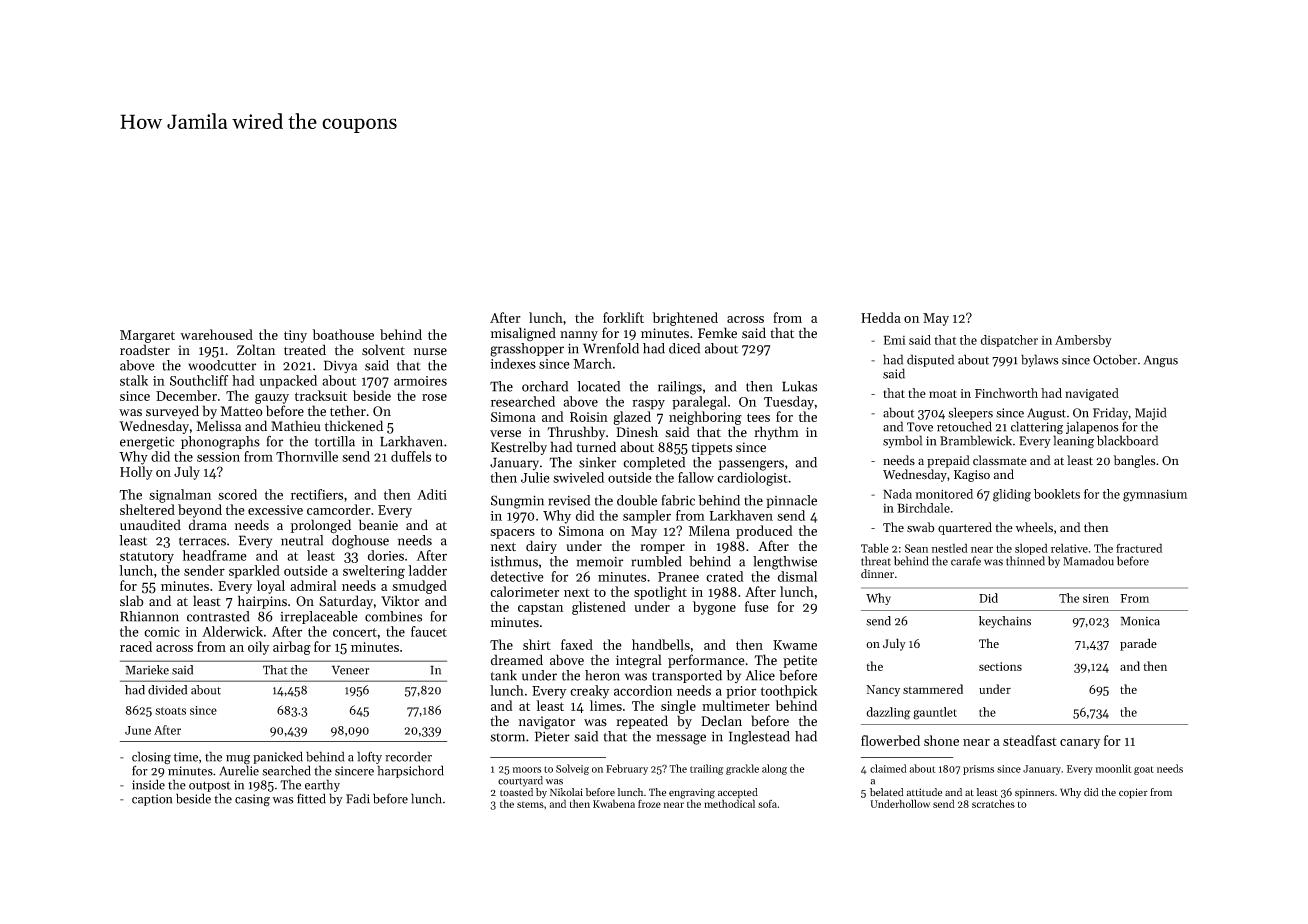 The height and width of the image is (924, 1308). What do you see at coordinates (432, 494) in the image?
I see `Aditi` at bounding box center [432, 494].
